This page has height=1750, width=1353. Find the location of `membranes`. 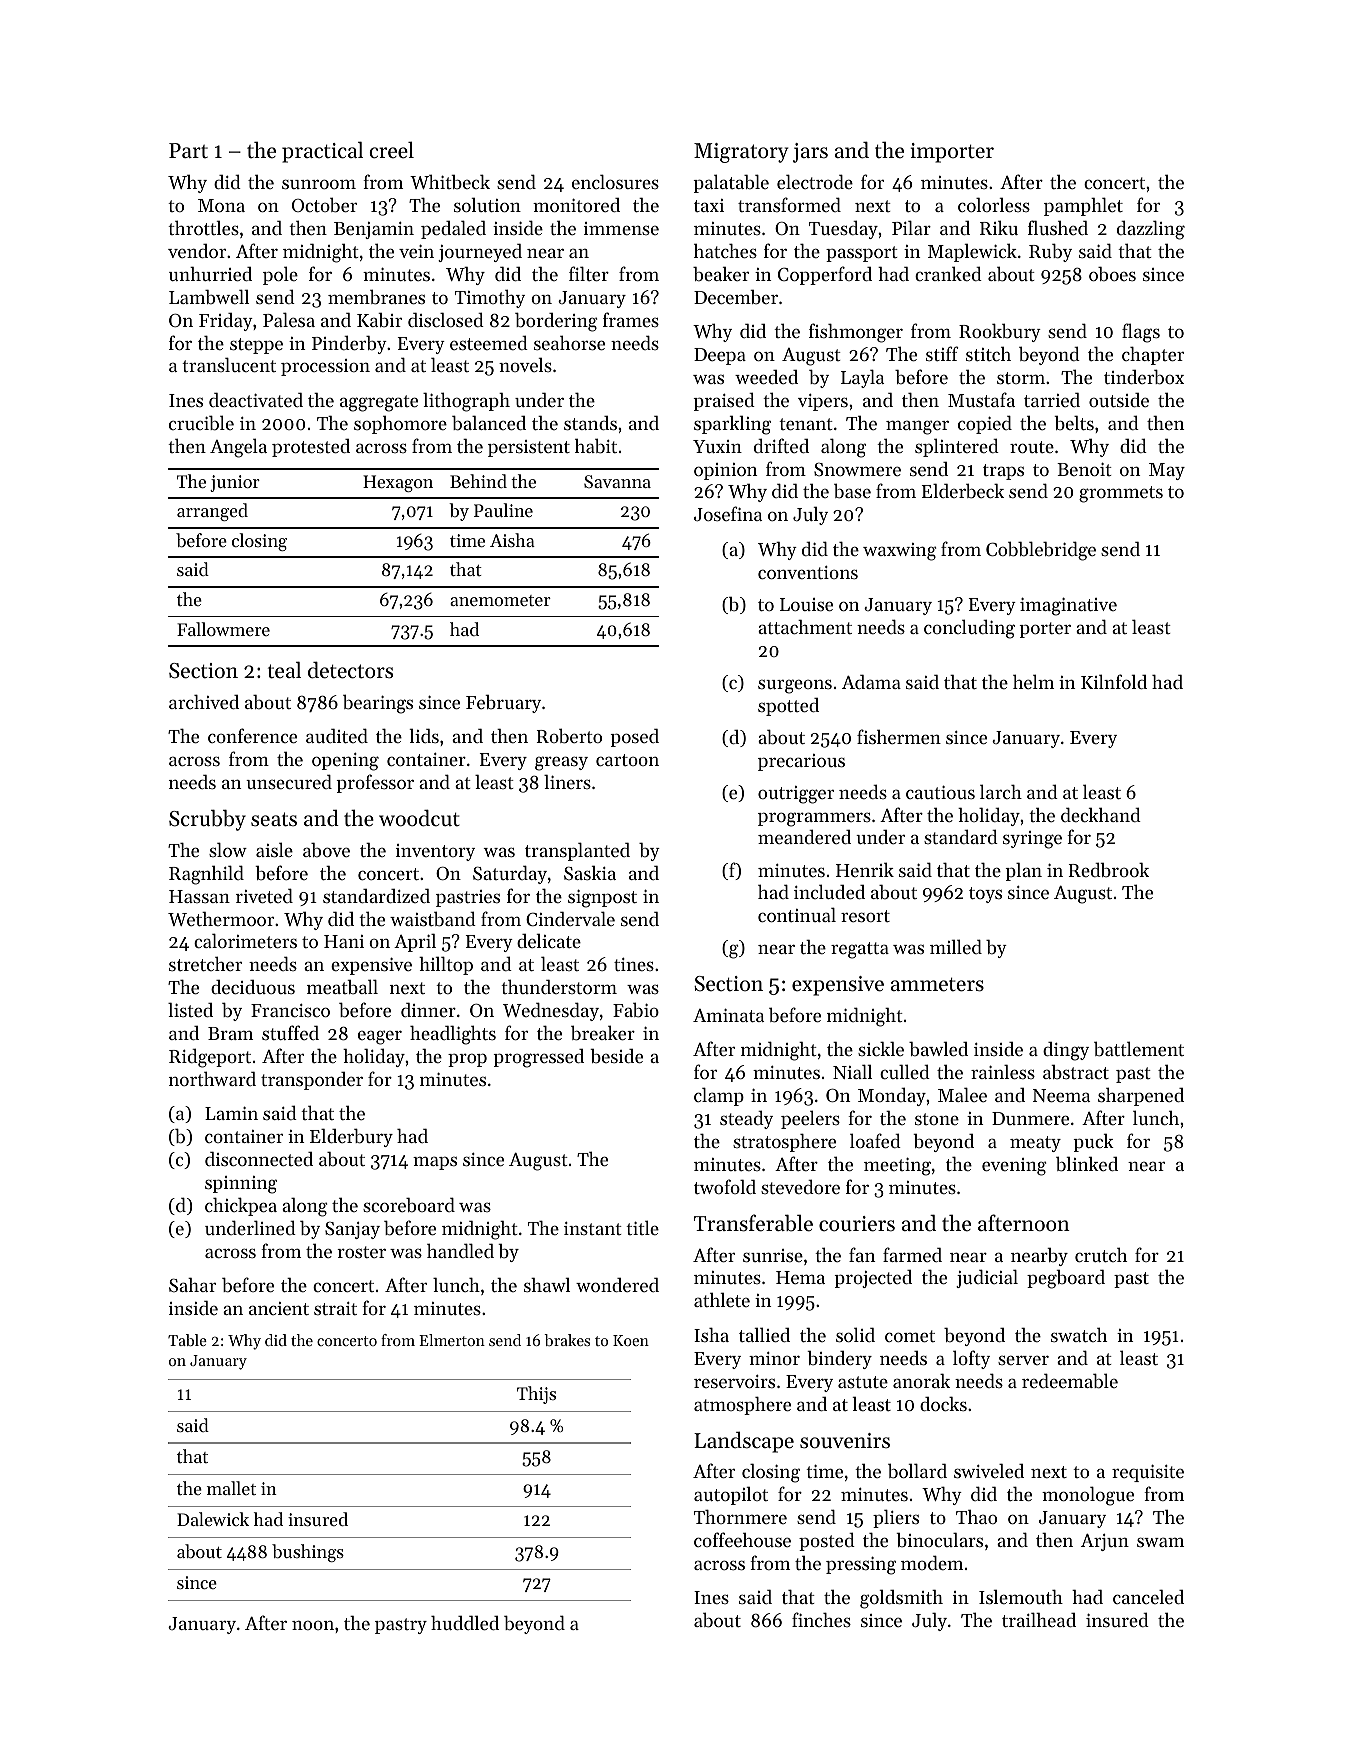

membranes is located at coordinates (376, 297).
